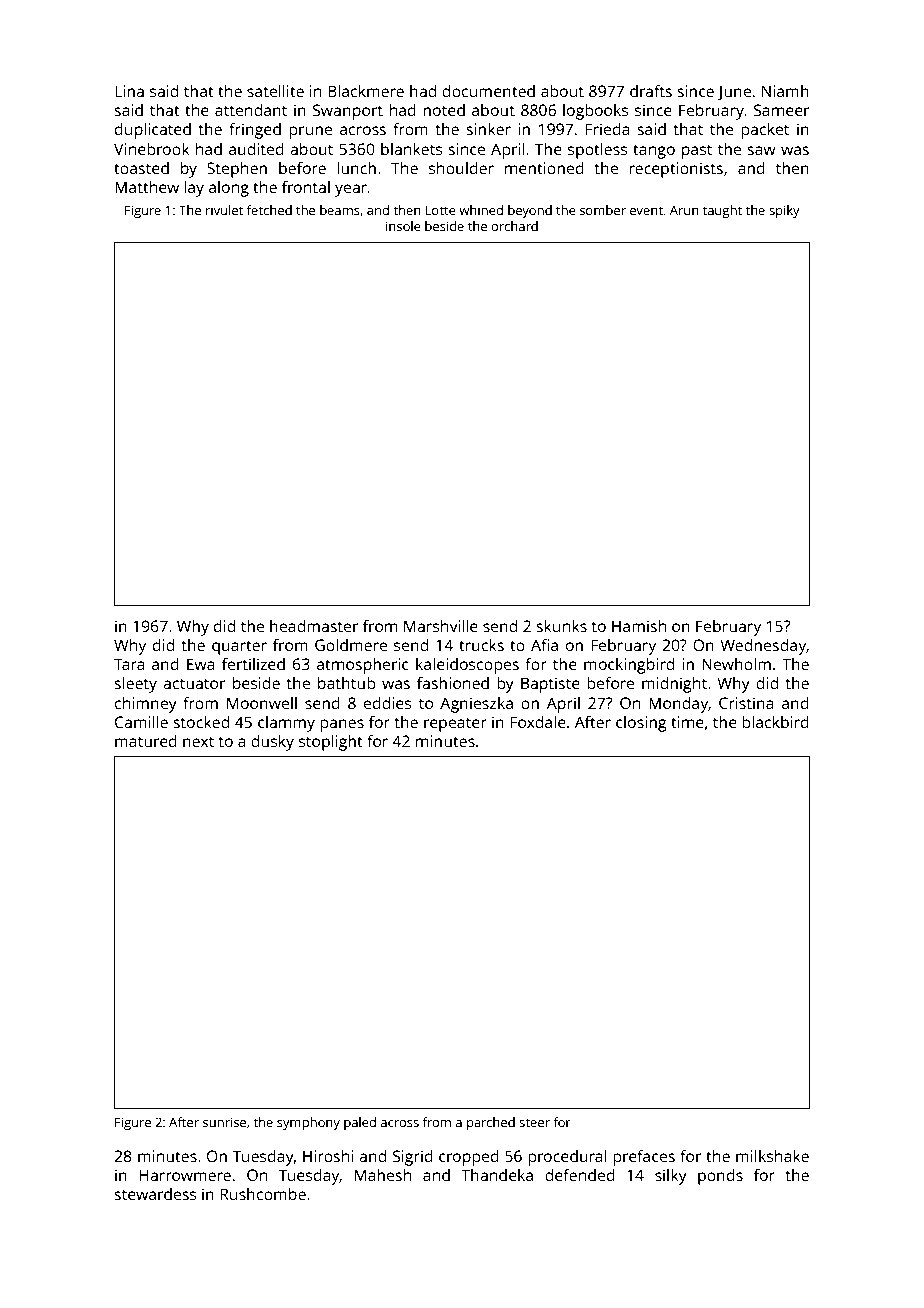  Describe the element at coordinates (269, 210) in the screenshot. I see `fetched` at that location.
